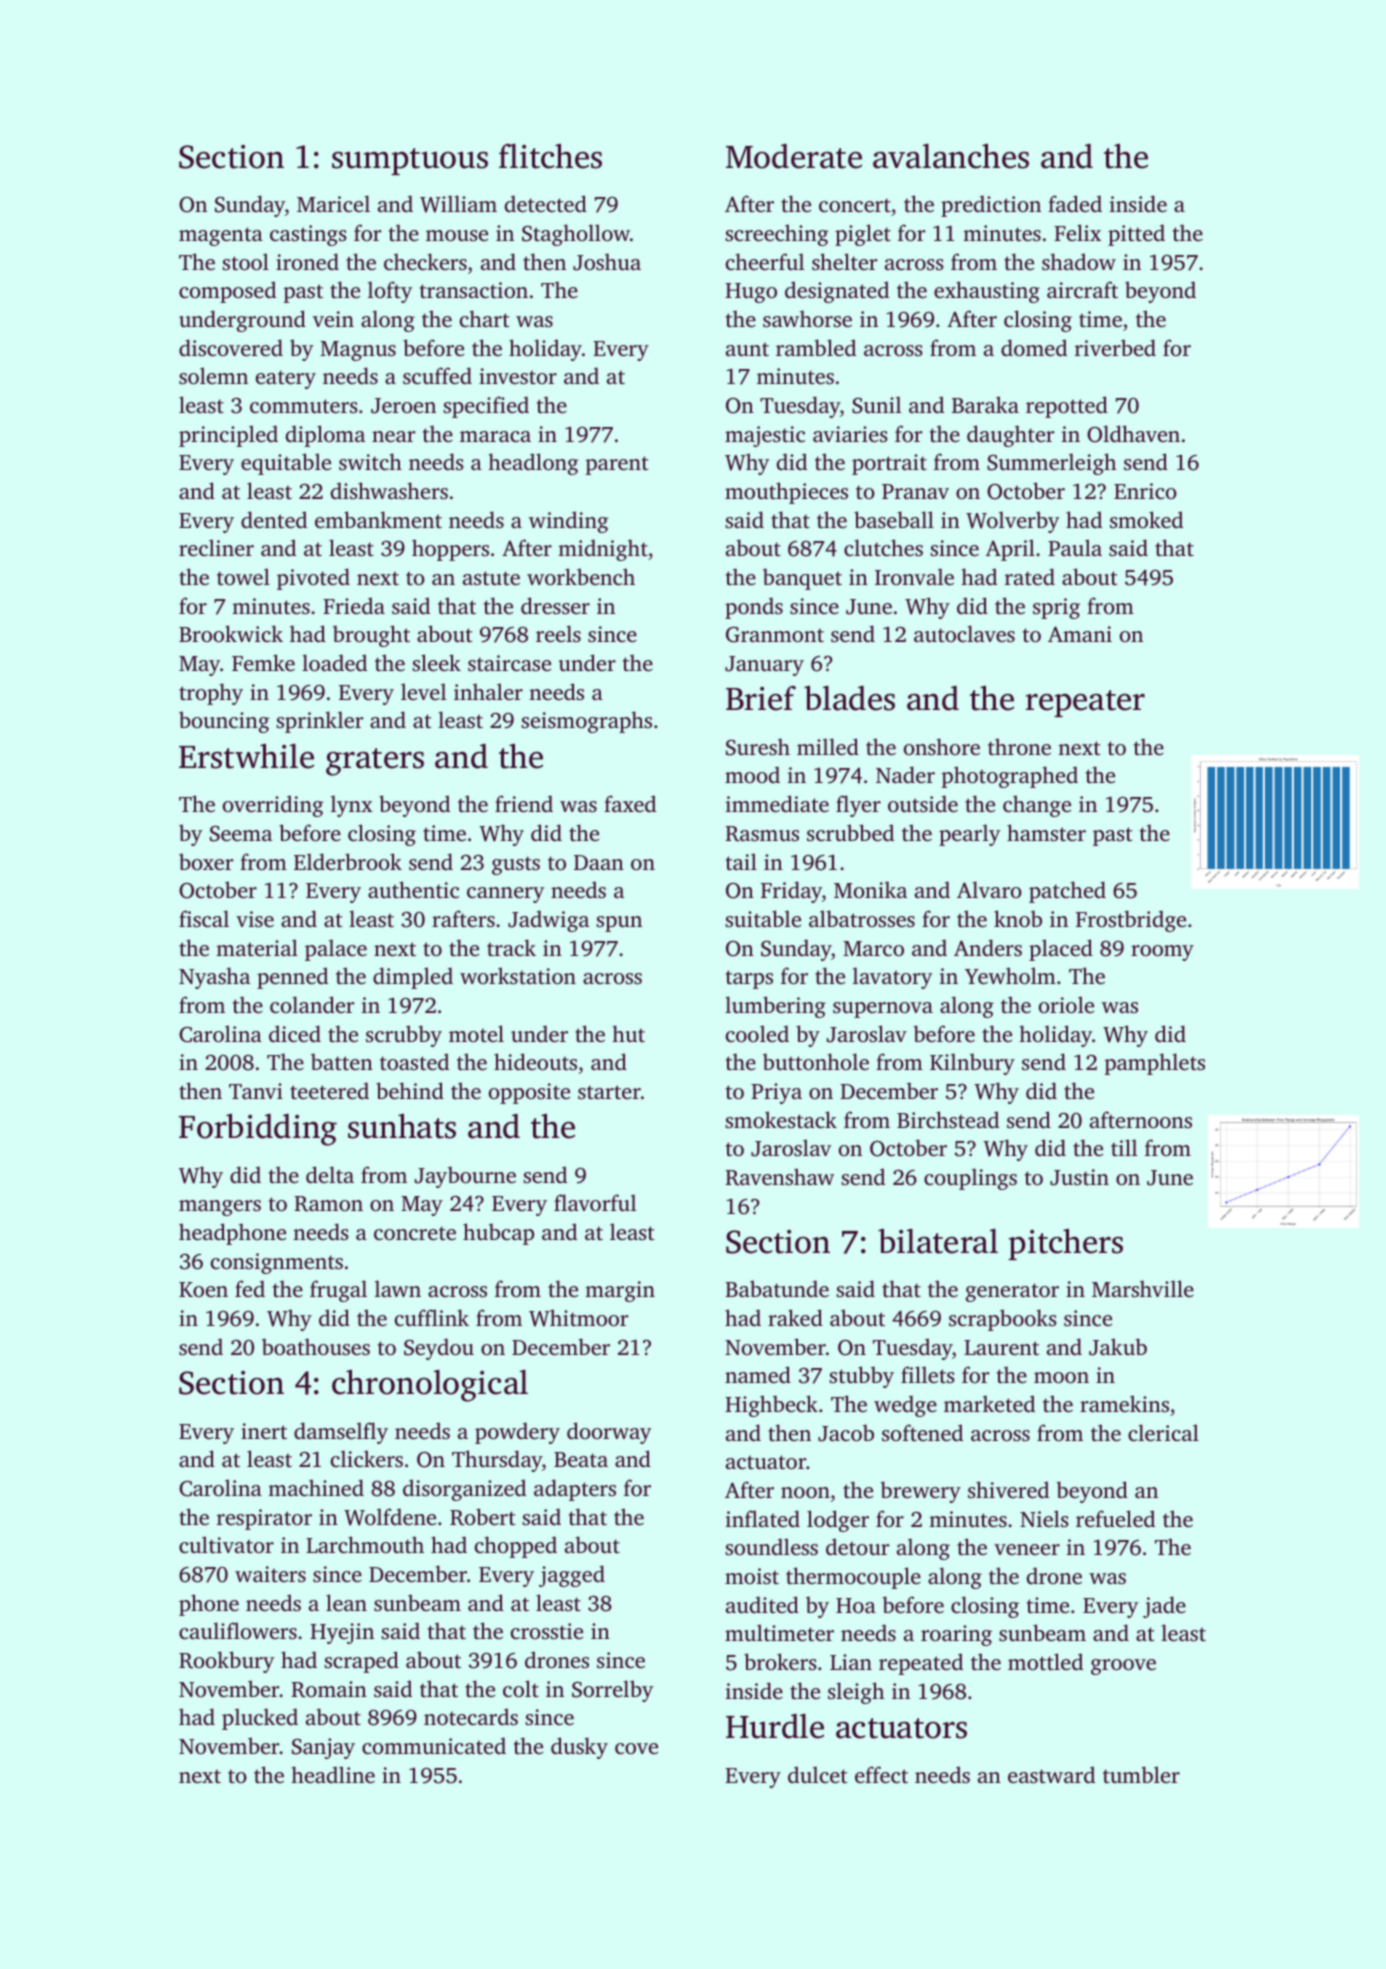 This page has height=1969, width=1386. I want to click on Amani, so click(1080, 634).
